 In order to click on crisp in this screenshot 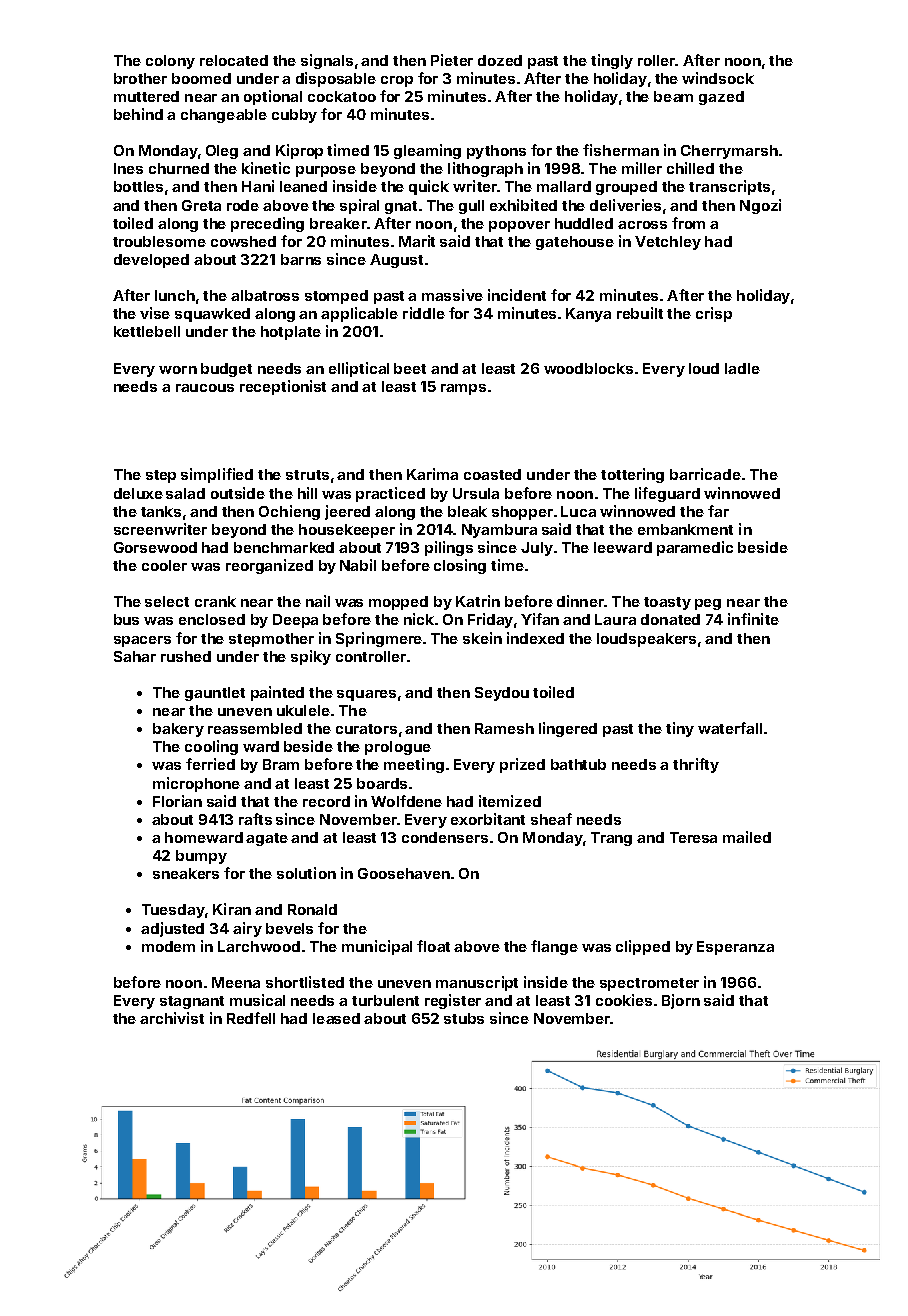, I will do `click(714, 314)`.
